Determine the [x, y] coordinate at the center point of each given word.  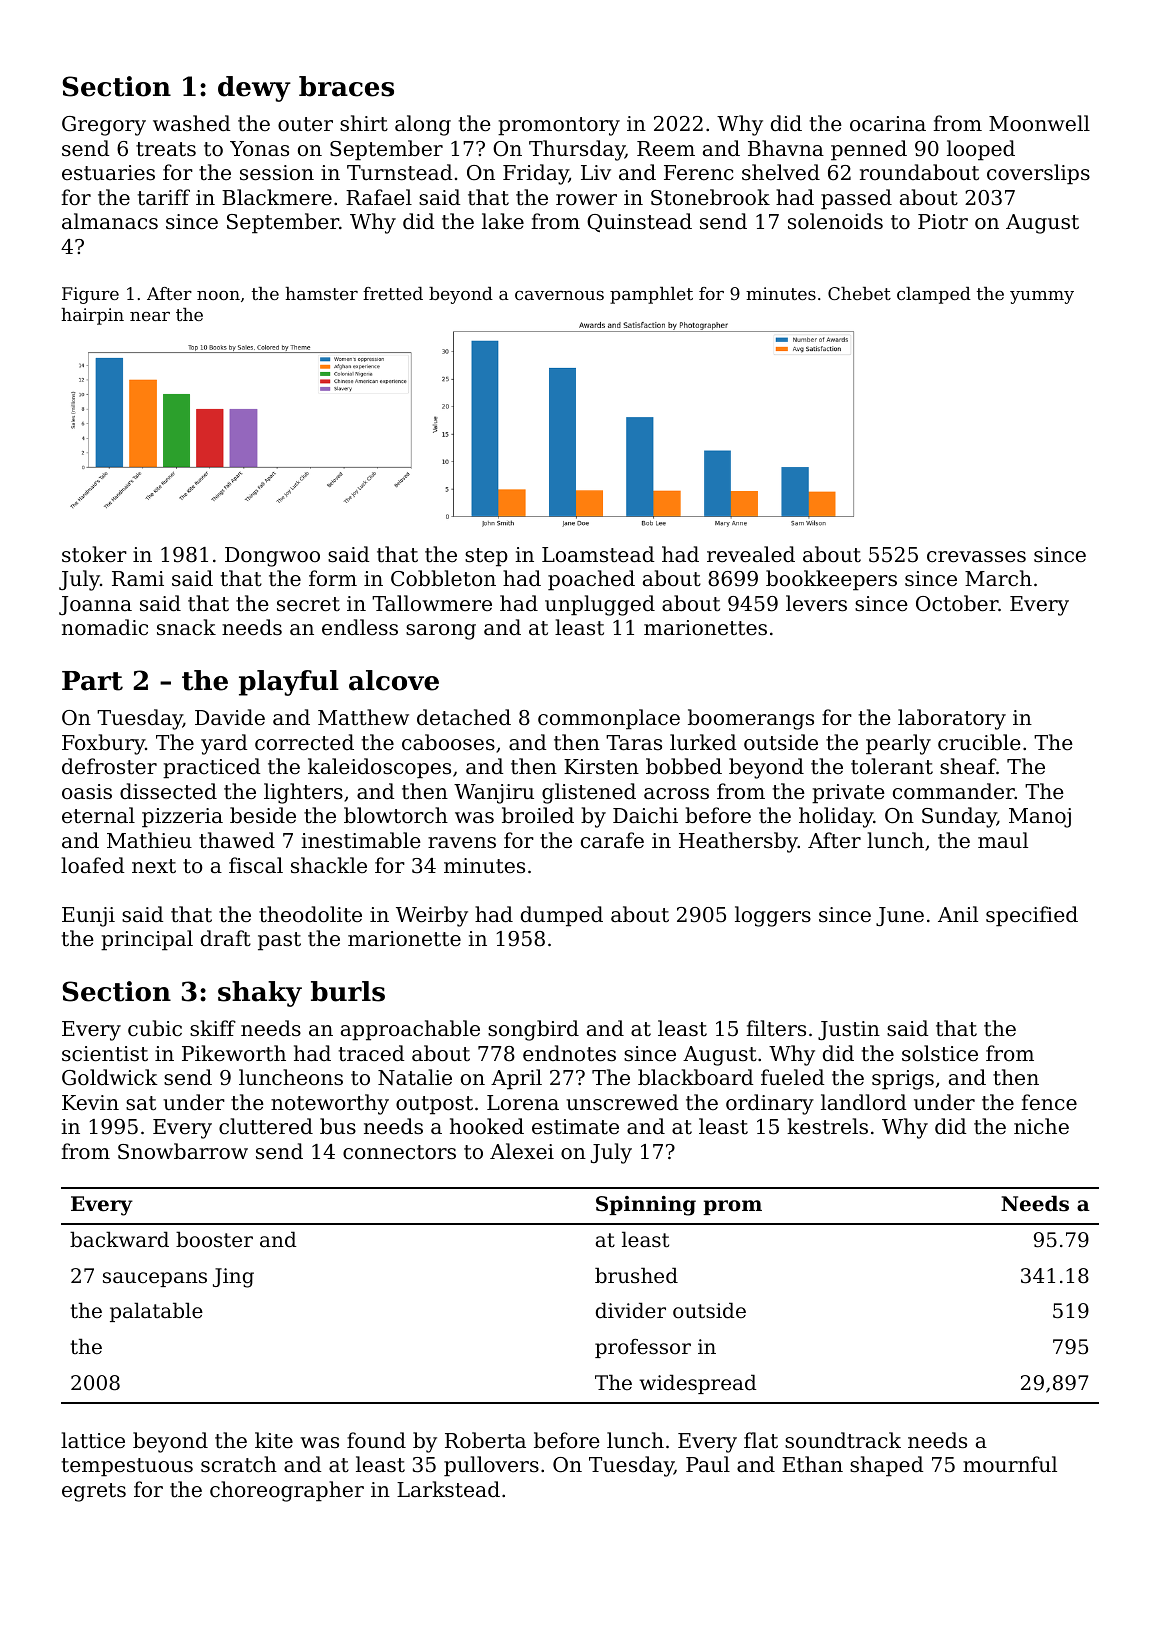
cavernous [559, 295]
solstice [940, 1053]
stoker [94, 554]
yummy [1042, 297]
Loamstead [598, 554]
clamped [934, 295]
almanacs [110, 221]
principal [147, 940]
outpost [434, 1105]
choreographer [287, 1491]
